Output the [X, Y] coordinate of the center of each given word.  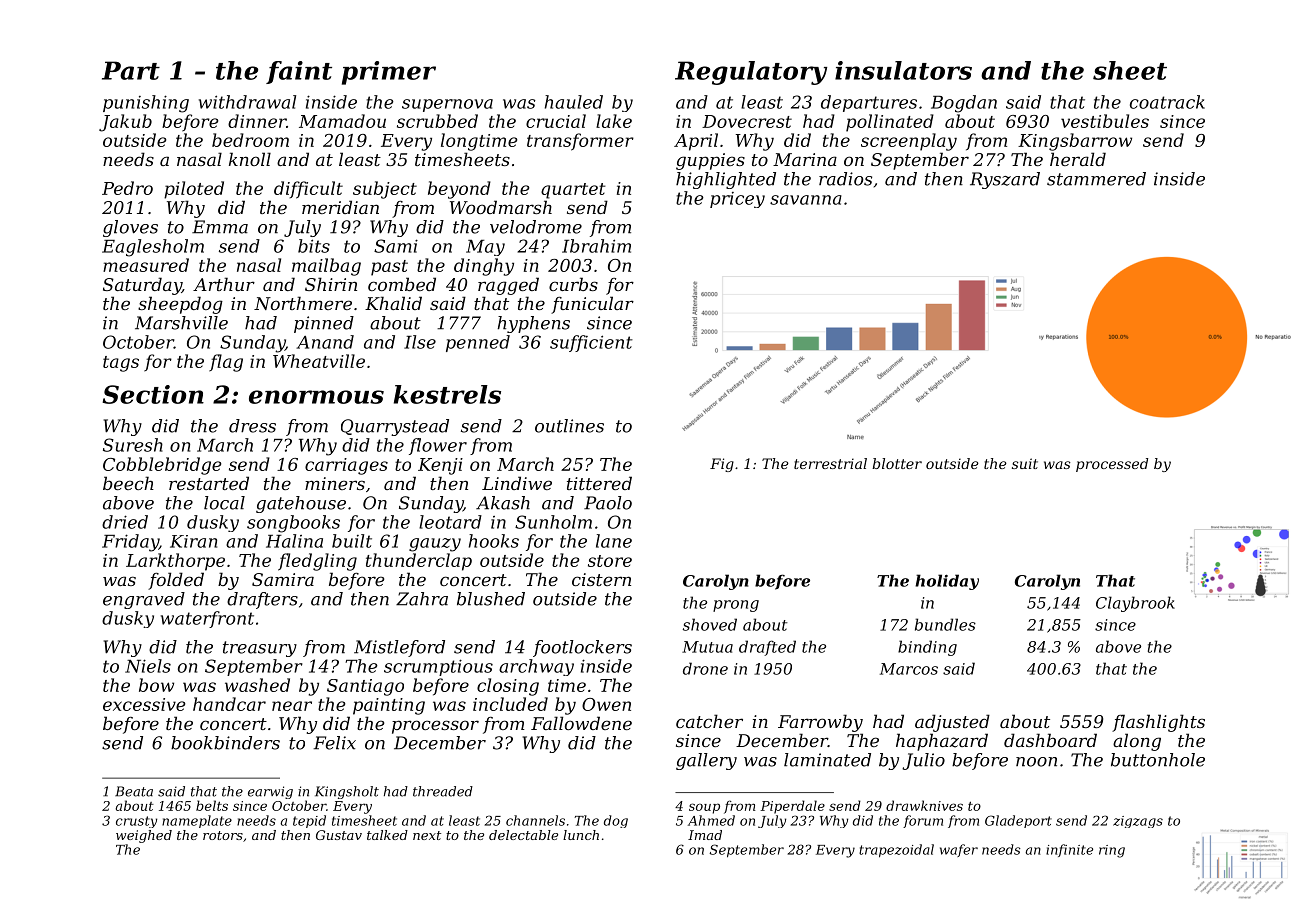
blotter [897, 463]
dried [125, 522]
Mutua [707, 647]
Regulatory [751, 73]
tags [121, 364]
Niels [148, 666]
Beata [134, 791]
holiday [947, 582]
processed [1112, 465]
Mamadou [342, 121]
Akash [503, 503]
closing [508, 687]
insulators [903, 70]
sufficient [591, 343]
